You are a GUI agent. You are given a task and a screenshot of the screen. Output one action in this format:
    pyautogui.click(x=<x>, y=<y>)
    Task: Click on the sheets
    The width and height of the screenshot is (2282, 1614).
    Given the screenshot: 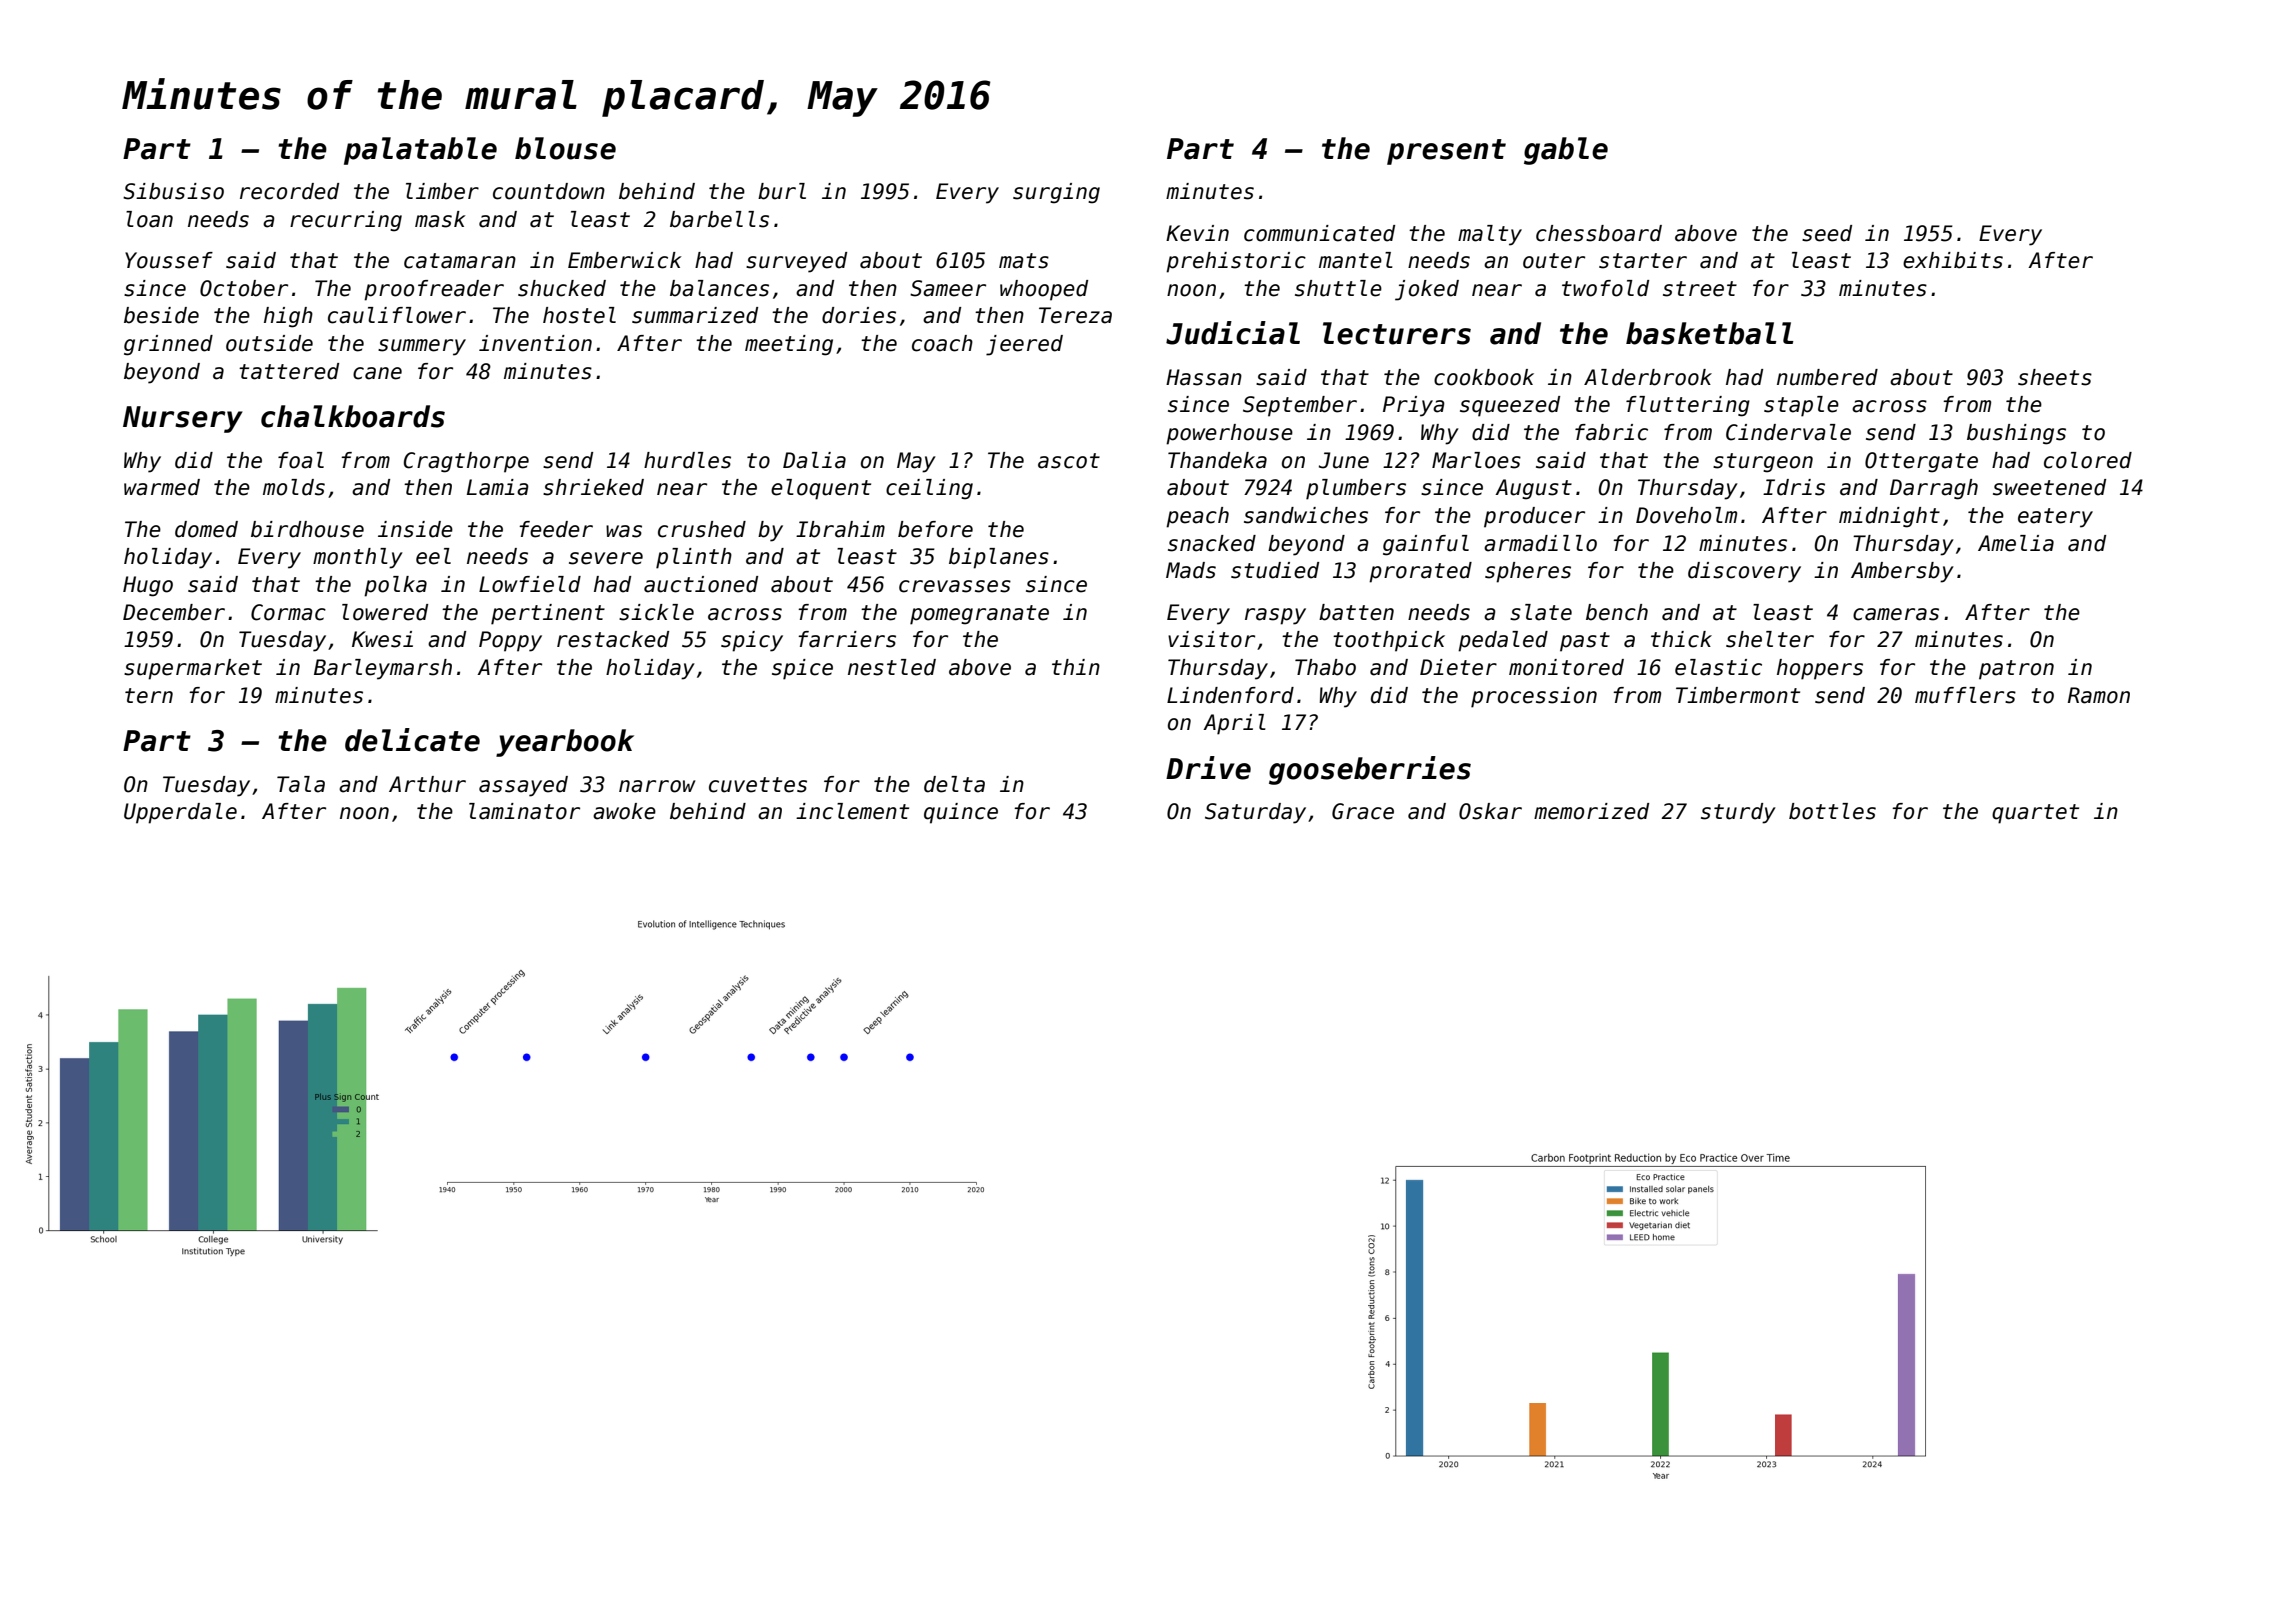 What is the action you would take?
    pyautogui.click(x=2055, y=377)
